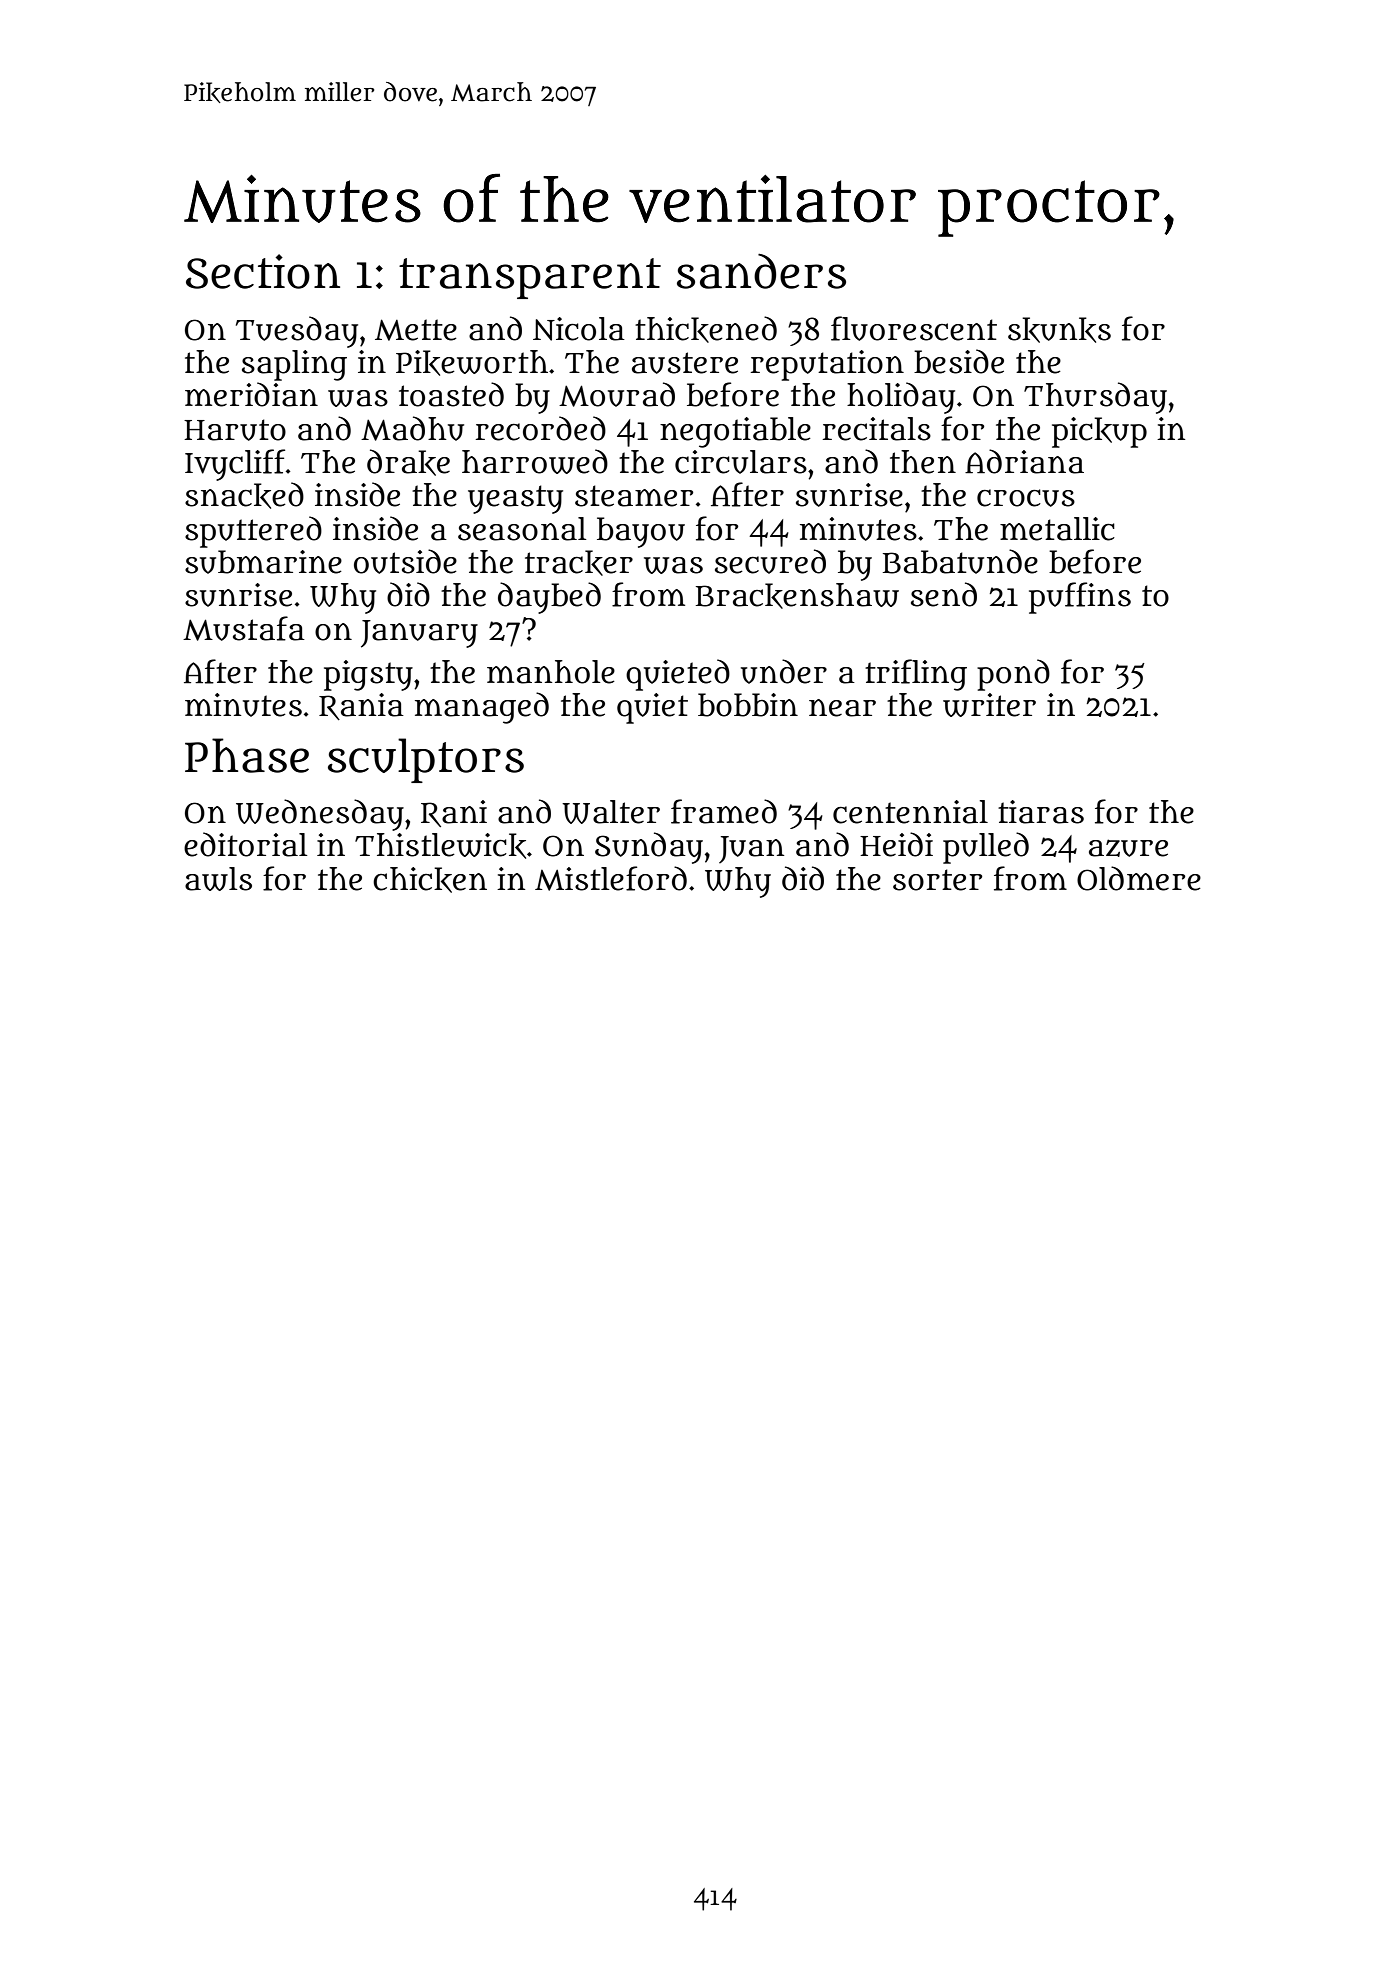 This document has height=1969, width=1386. Describe the element at coordinates (989, 705) in the document. I see `writer` at that location.
